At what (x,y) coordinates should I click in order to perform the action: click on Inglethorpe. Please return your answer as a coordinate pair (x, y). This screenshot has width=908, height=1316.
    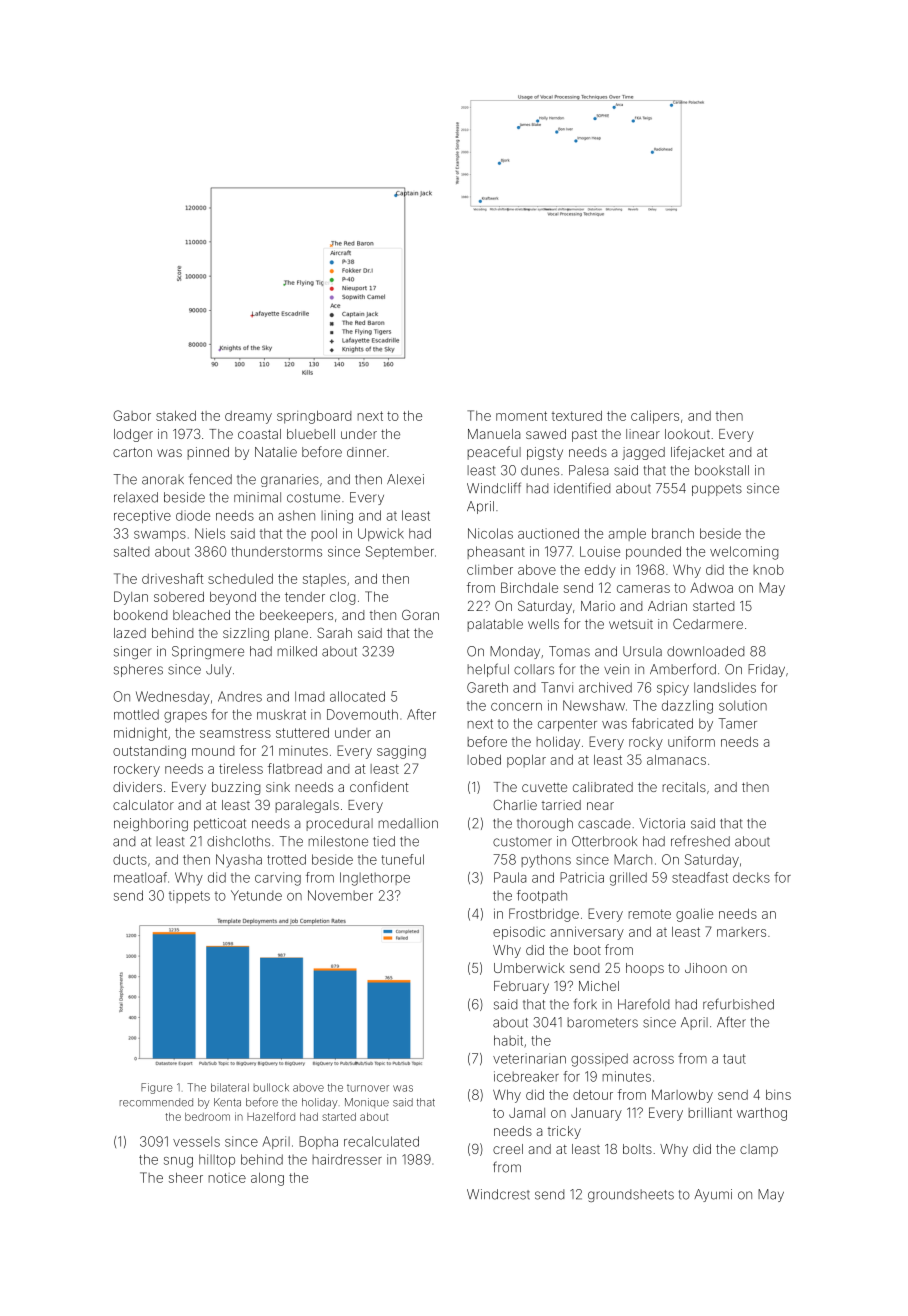
    Looking at the image, I should click on (375, 879).
